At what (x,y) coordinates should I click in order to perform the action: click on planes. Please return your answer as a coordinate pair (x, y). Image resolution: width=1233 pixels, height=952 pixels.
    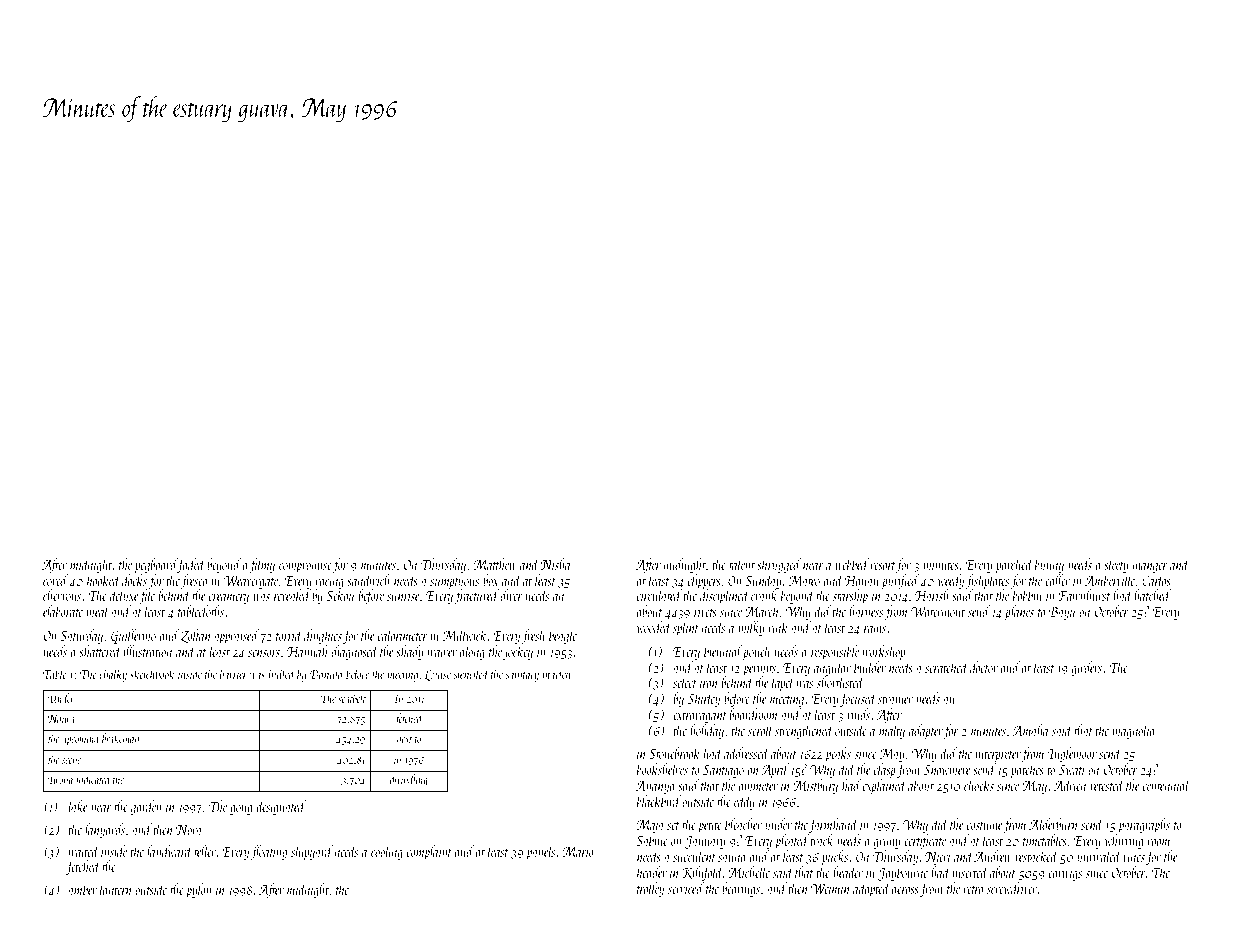
    Looking at the image, I should click on (1019, 612).
